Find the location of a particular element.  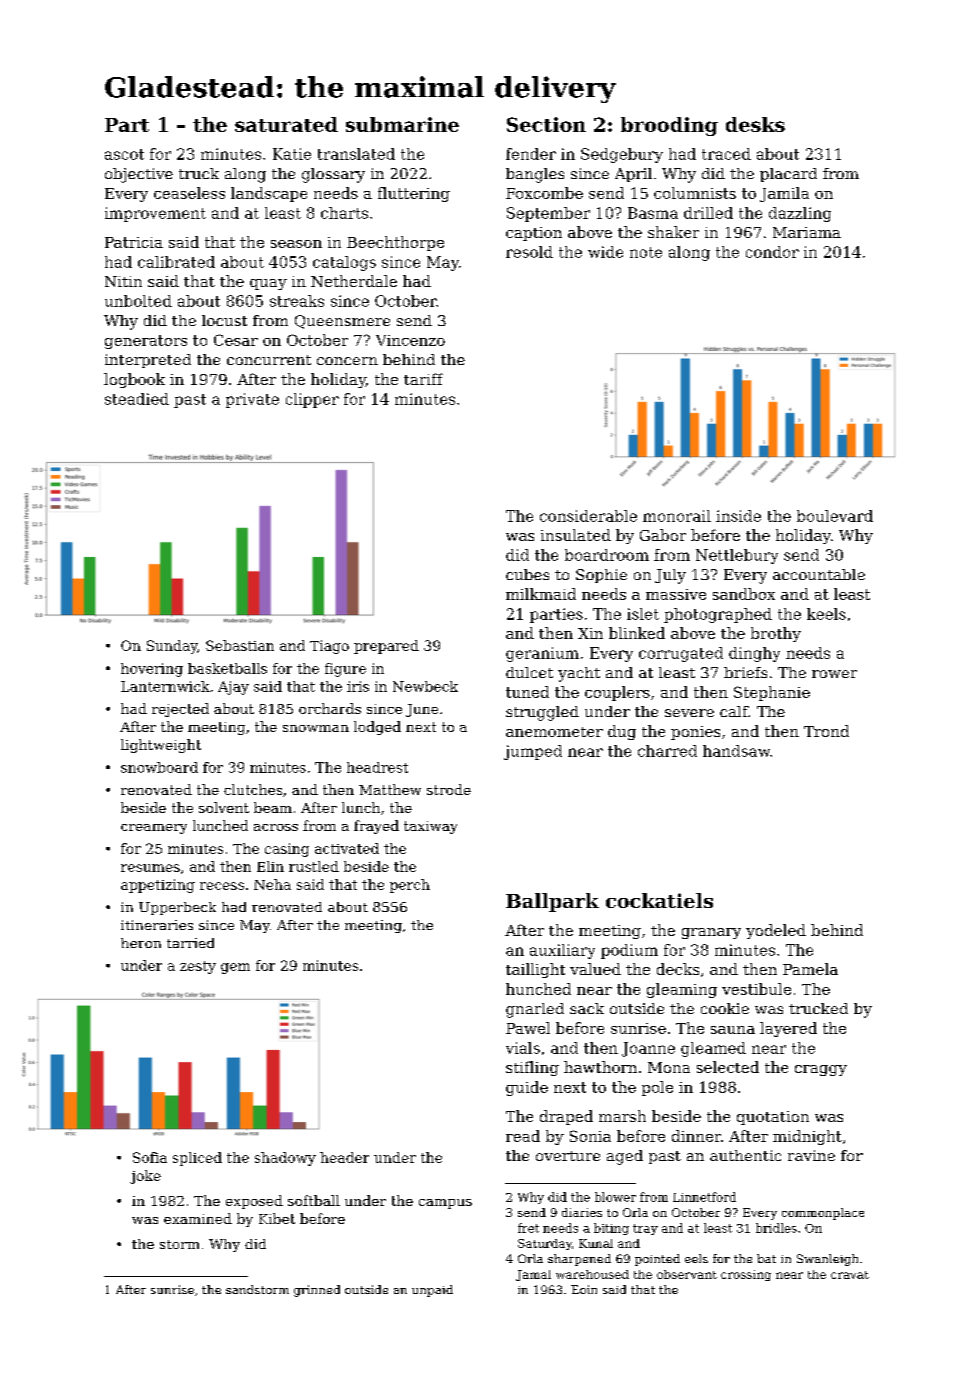

Foxcombe is located at coordinates (544, 193).
